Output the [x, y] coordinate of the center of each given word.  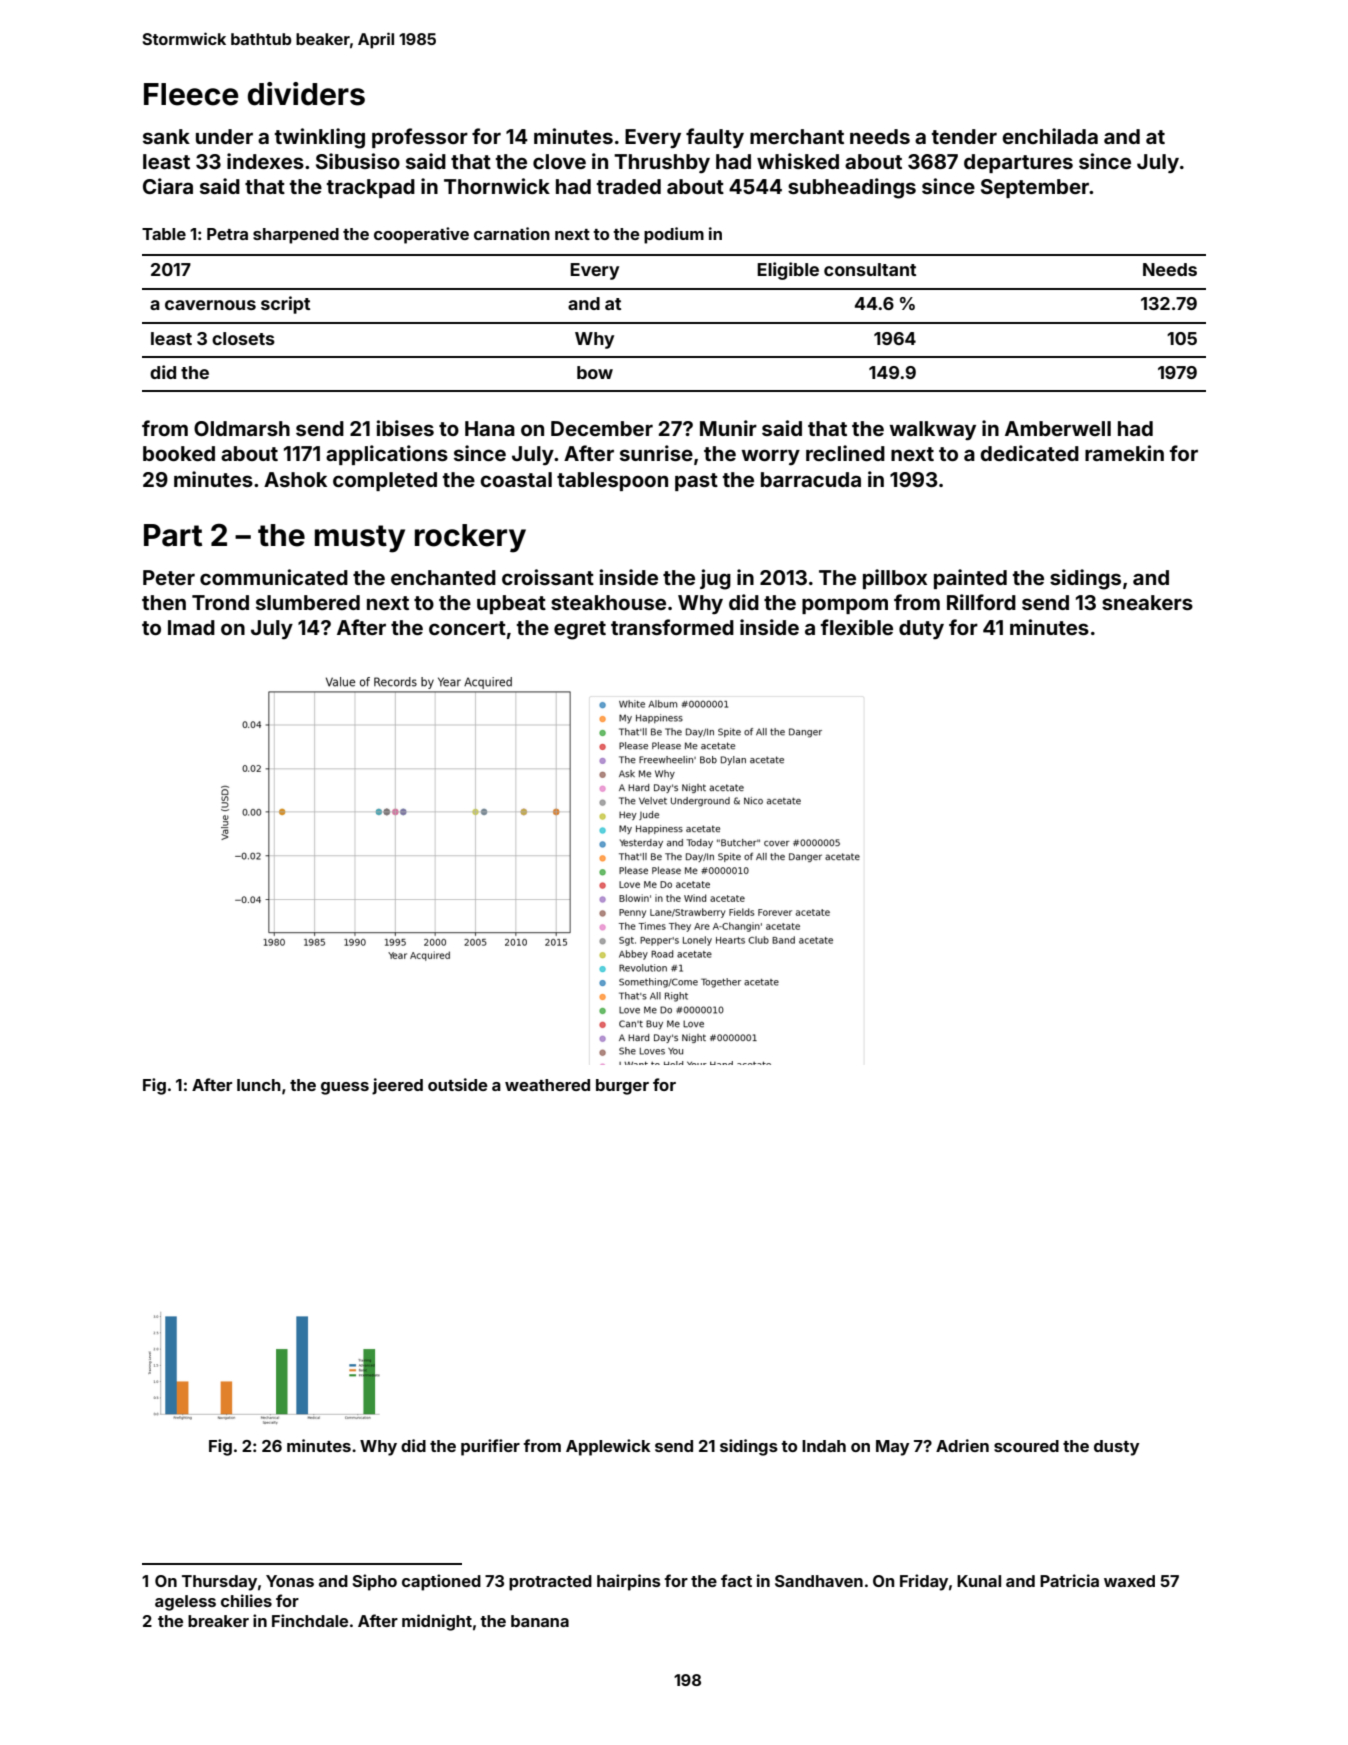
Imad [191, 627]
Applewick [608, 1447]
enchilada [1050, 136]
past [696, 482]
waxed [1129, 1581]
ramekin [1124, 453]
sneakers [1147, 602]
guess [345, 1088]
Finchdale [310, 1620]
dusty [1116, 1448]
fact [736, 1580]
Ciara [168, 186]
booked [179, 453]
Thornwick [497, 186]
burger [622, 1087]
